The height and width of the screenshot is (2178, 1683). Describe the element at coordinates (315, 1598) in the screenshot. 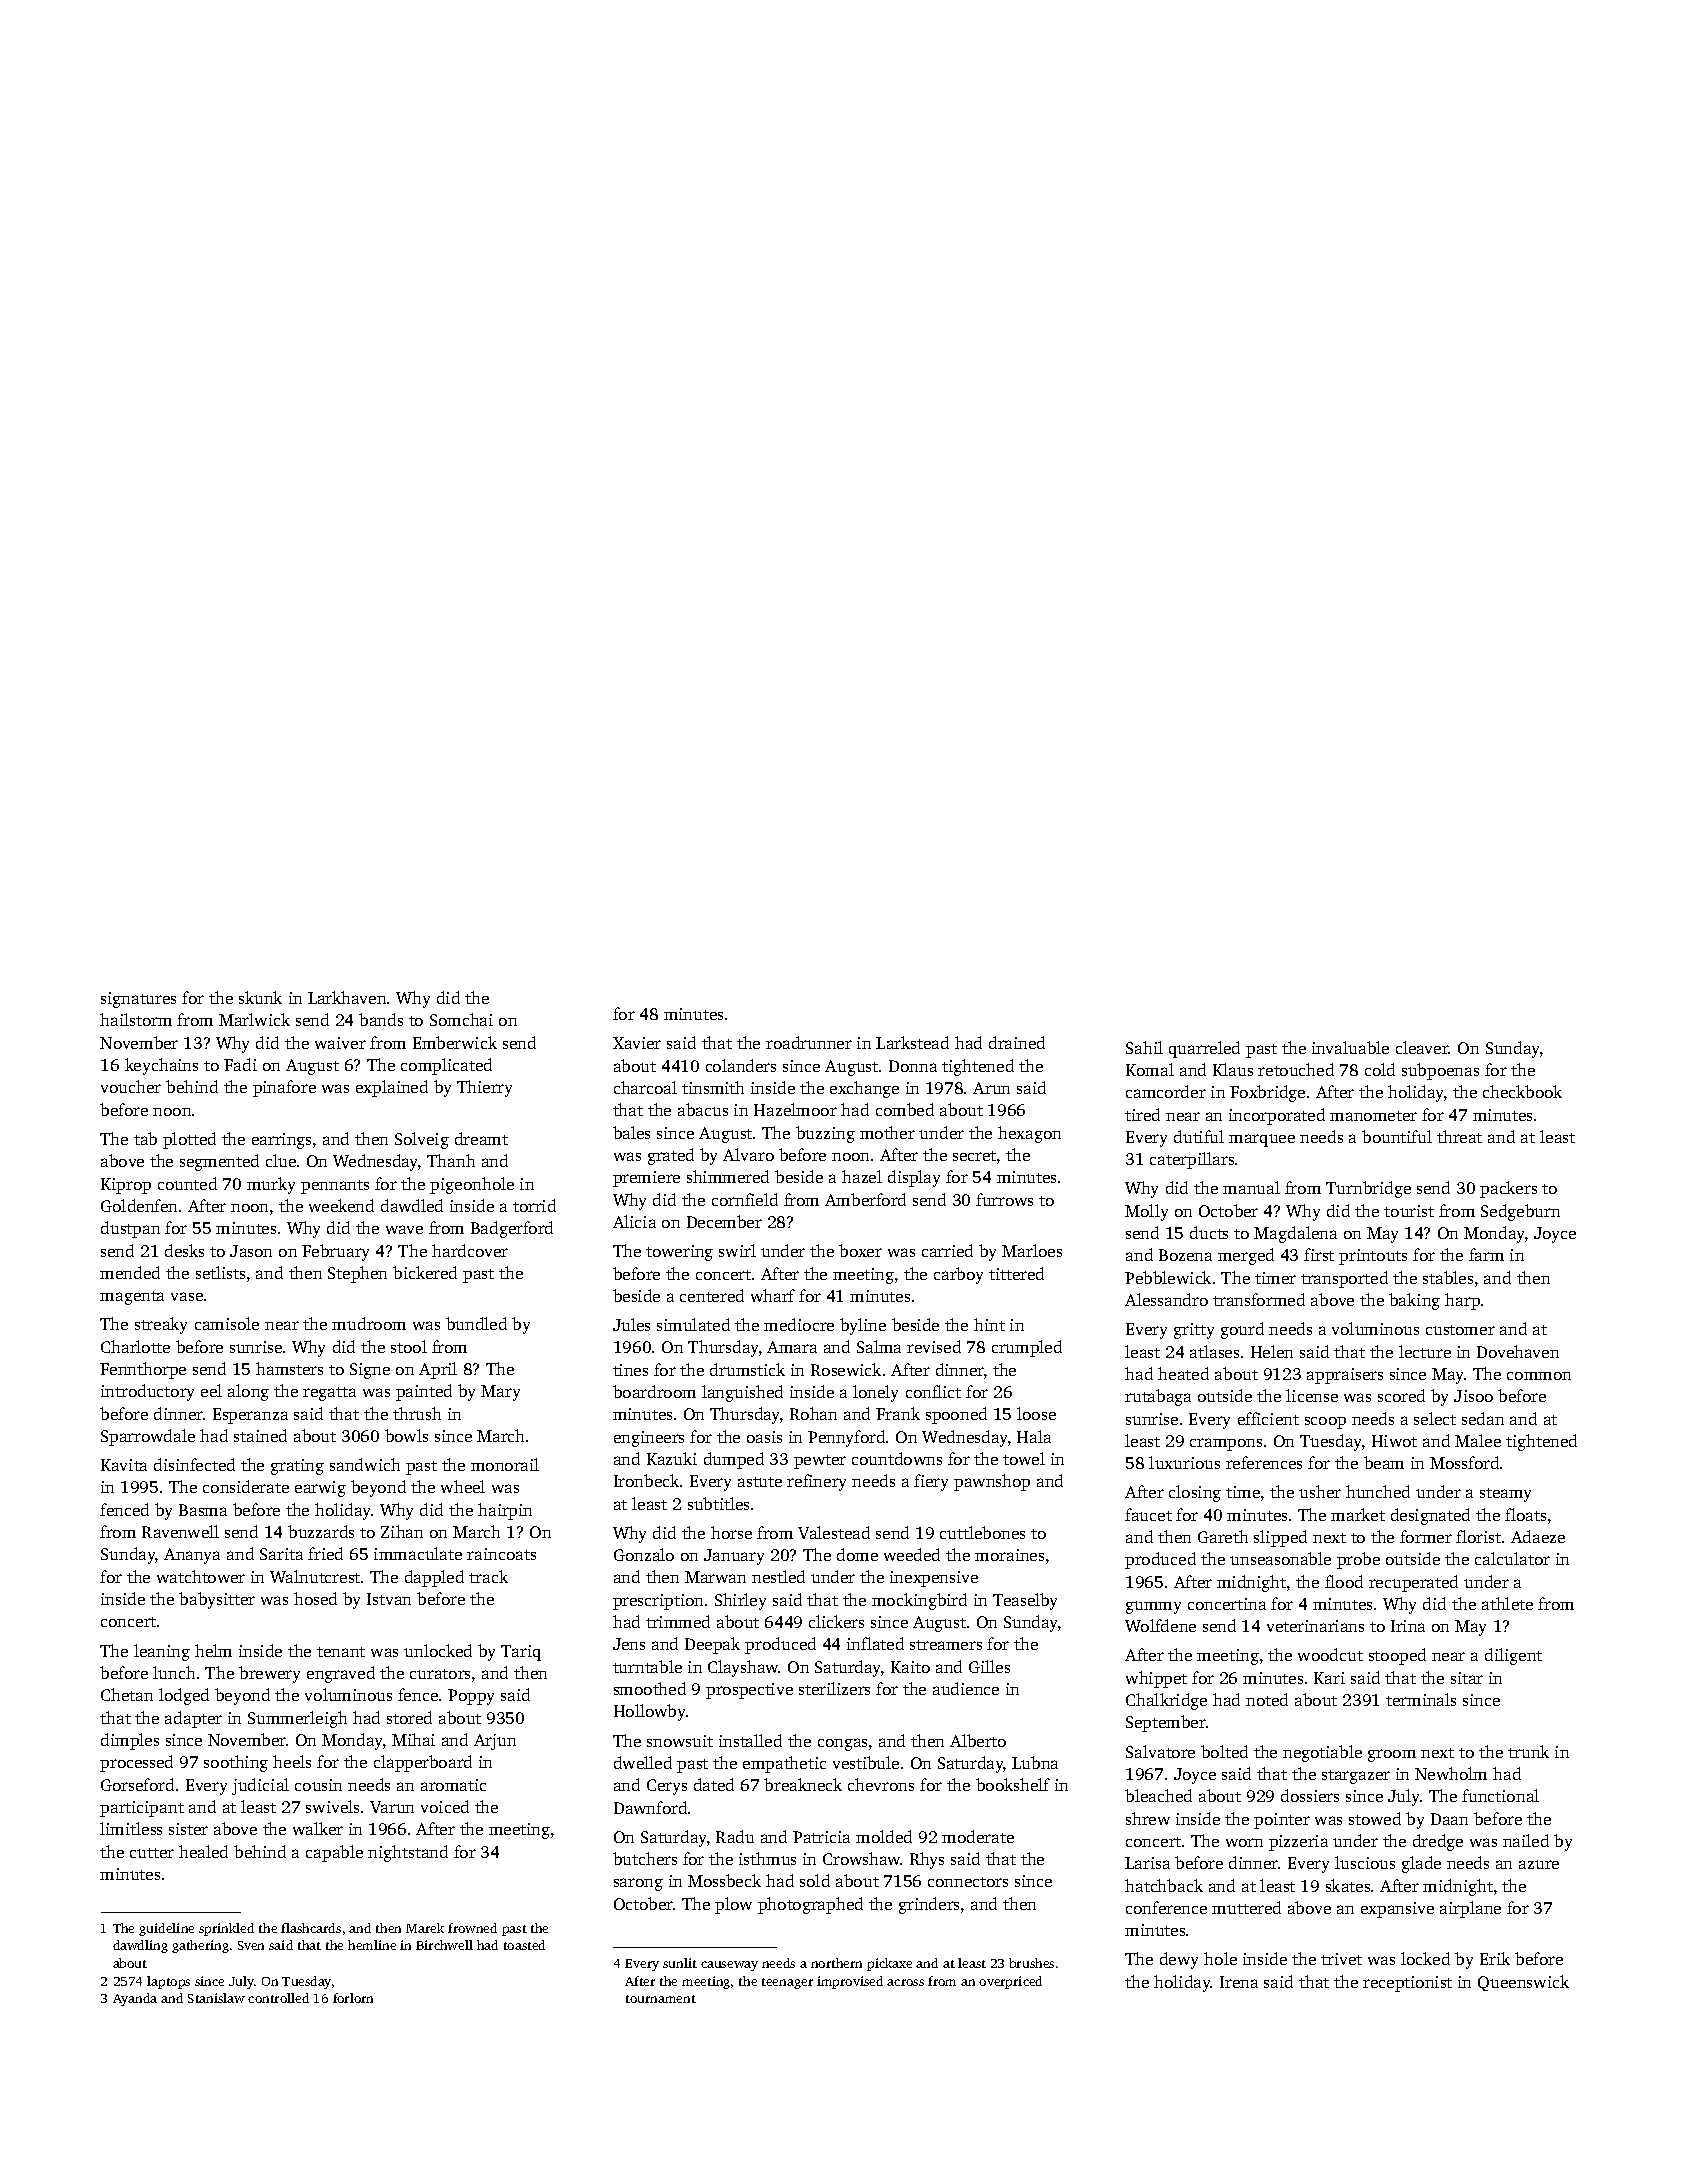

I see `hosed` at that location.
